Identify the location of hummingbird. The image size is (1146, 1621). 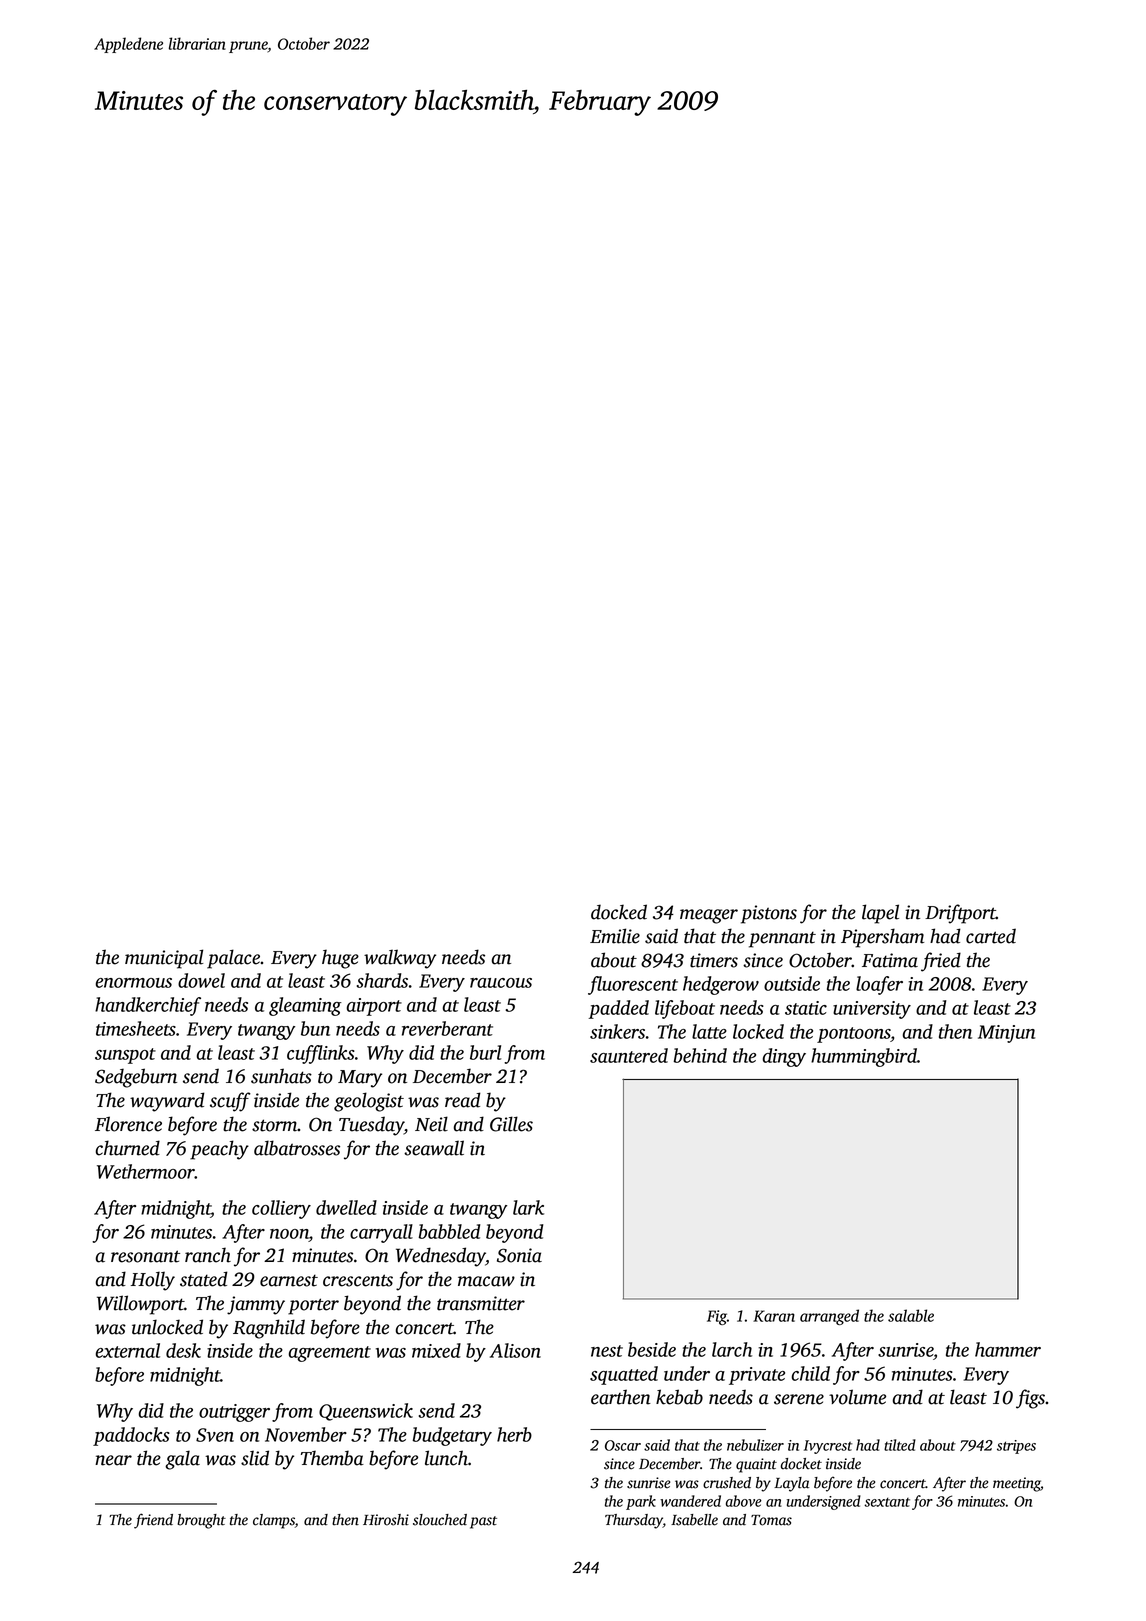
(864, 1057).
